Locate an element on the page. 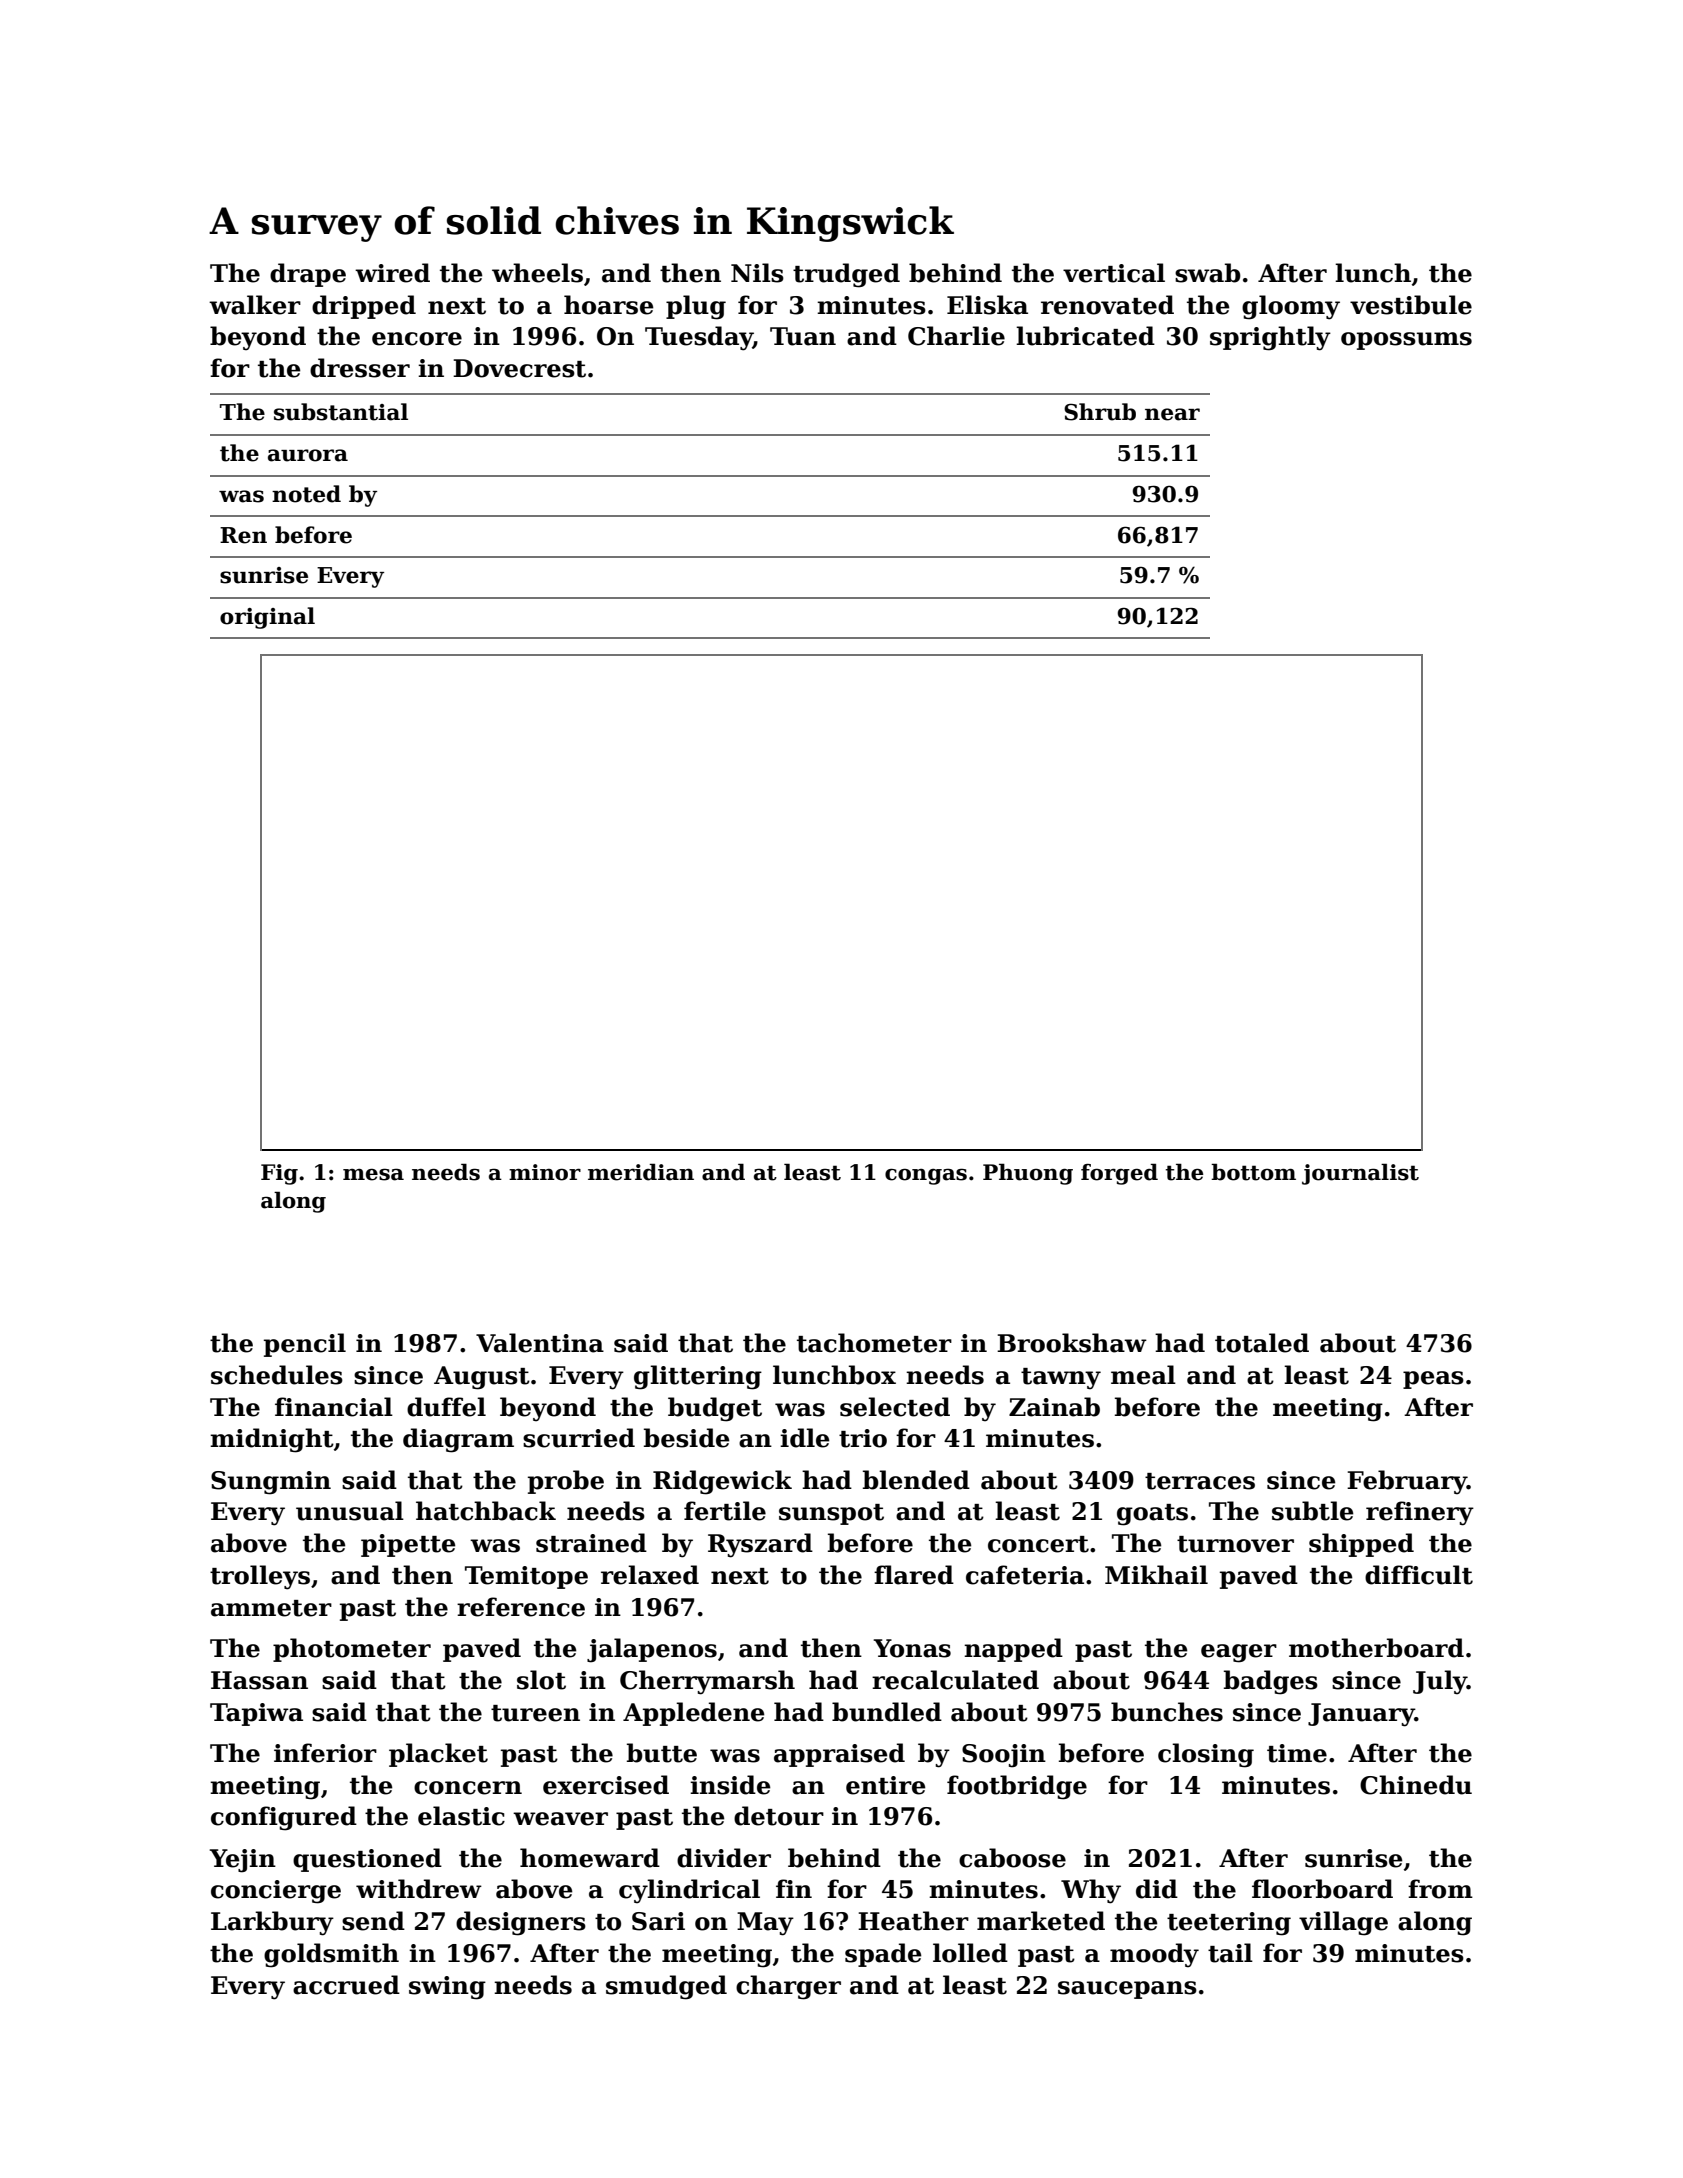 The image size is (1683, 2178). swing is located at coordinates (447, 1988).
